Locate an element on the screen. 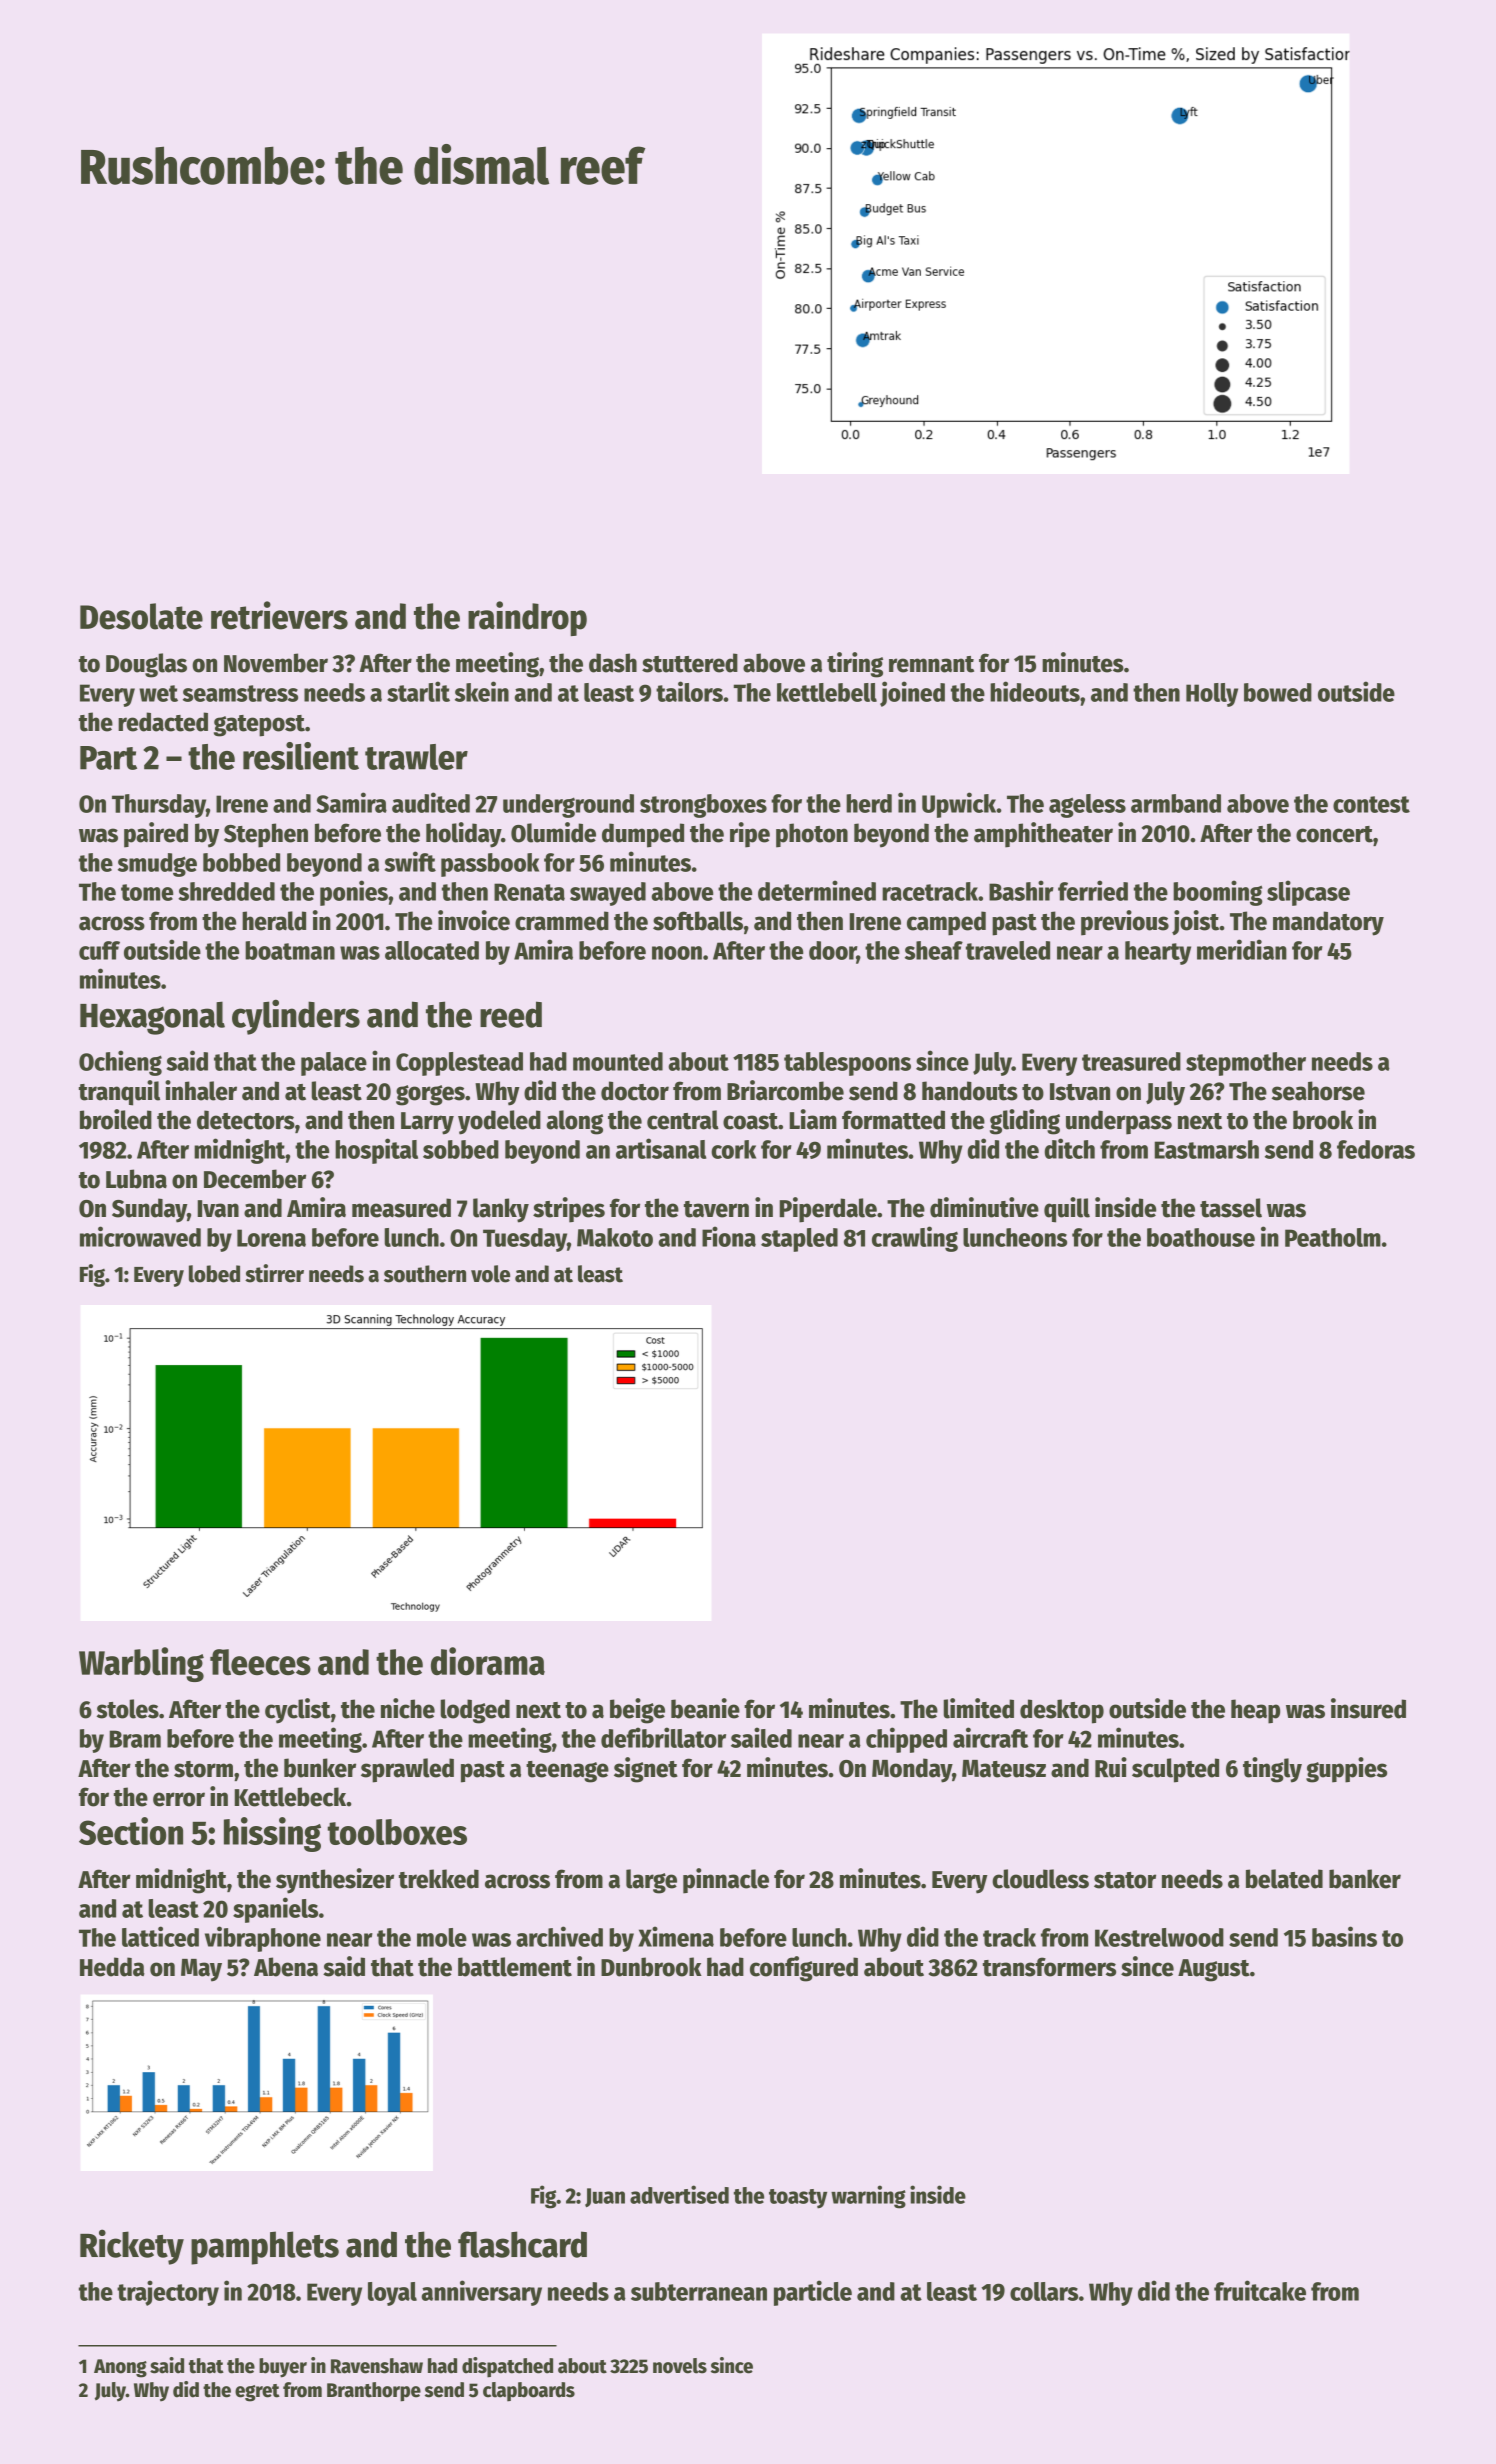  egret is located at coordinates (257, 2393).
